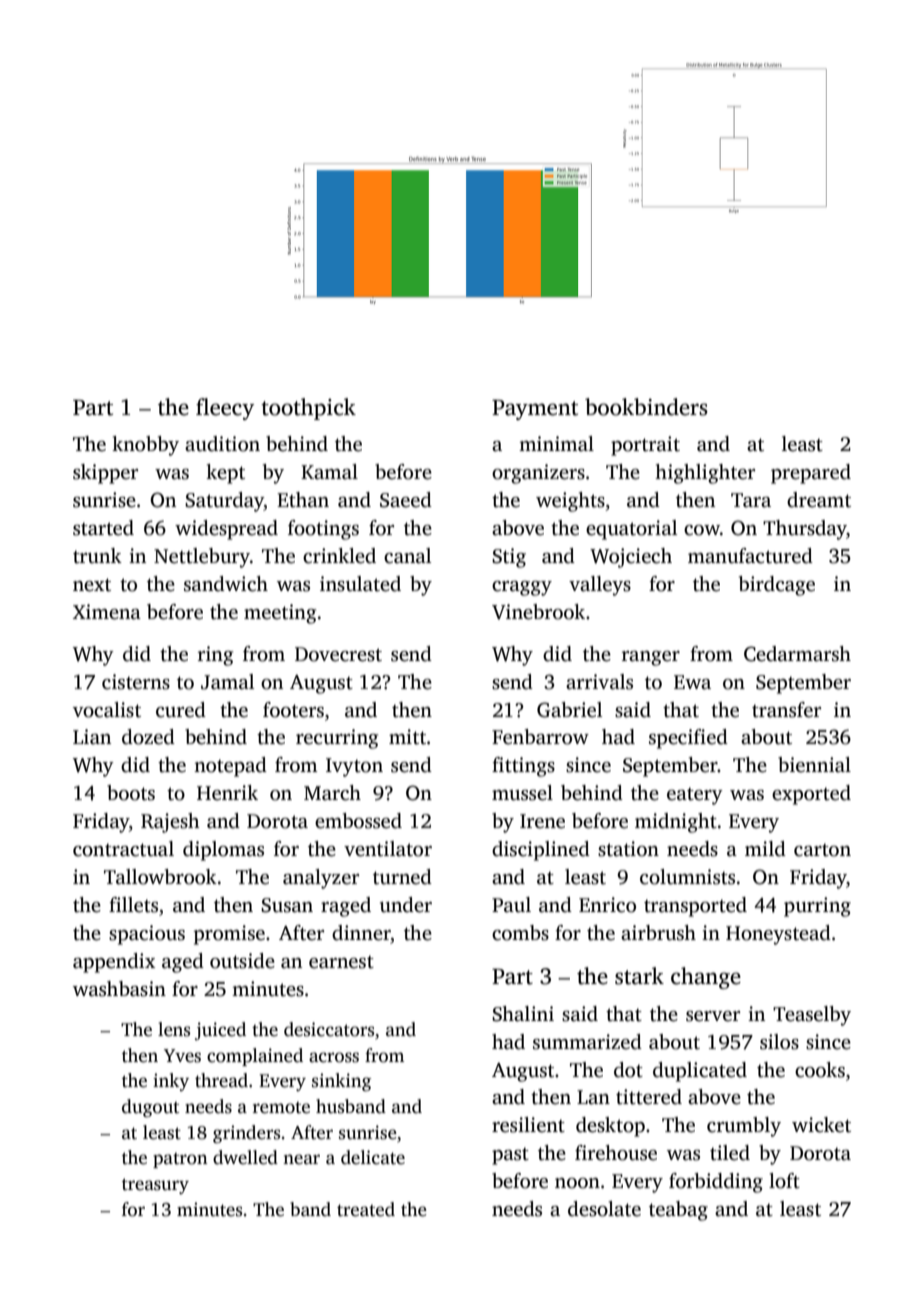 The height and width of the screenshot is (1311, 924). What do you see at coordinates (676, 823) in the screenshot?
I see `midnight` at bounding box center [676, 823].
